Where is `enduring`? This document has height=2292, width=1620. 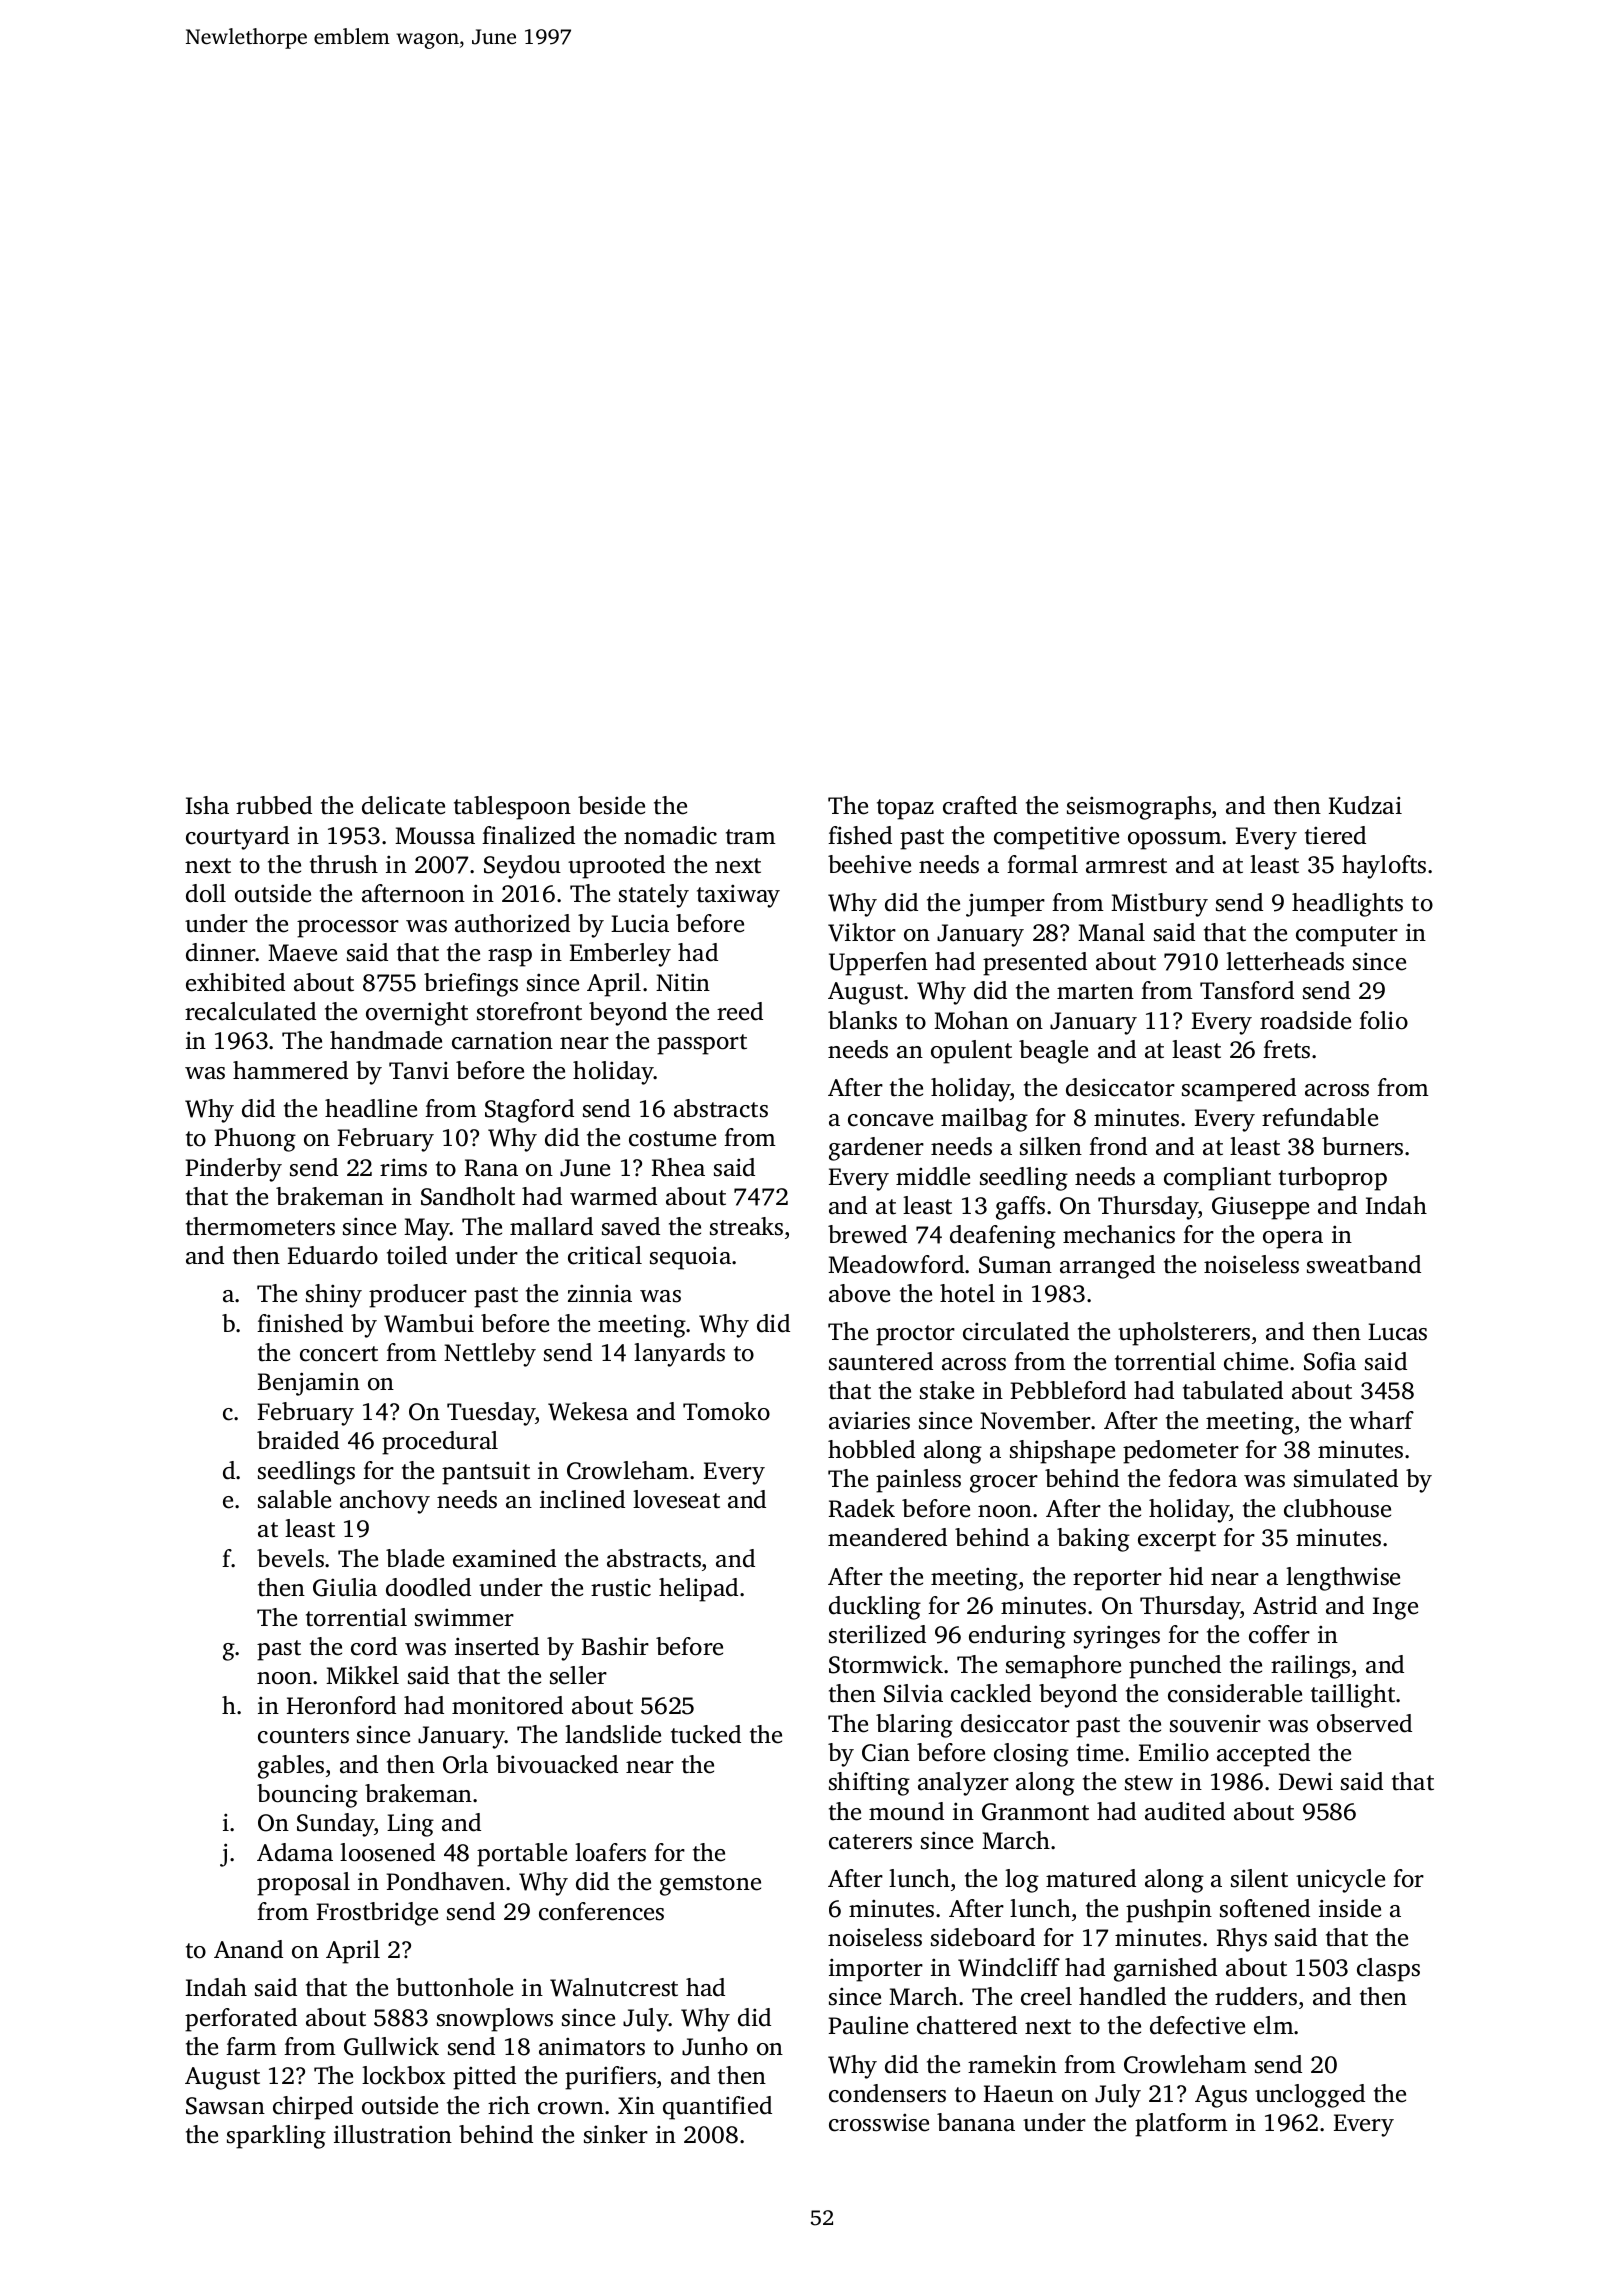
enduring is located at coordinates (1017, 1637).
